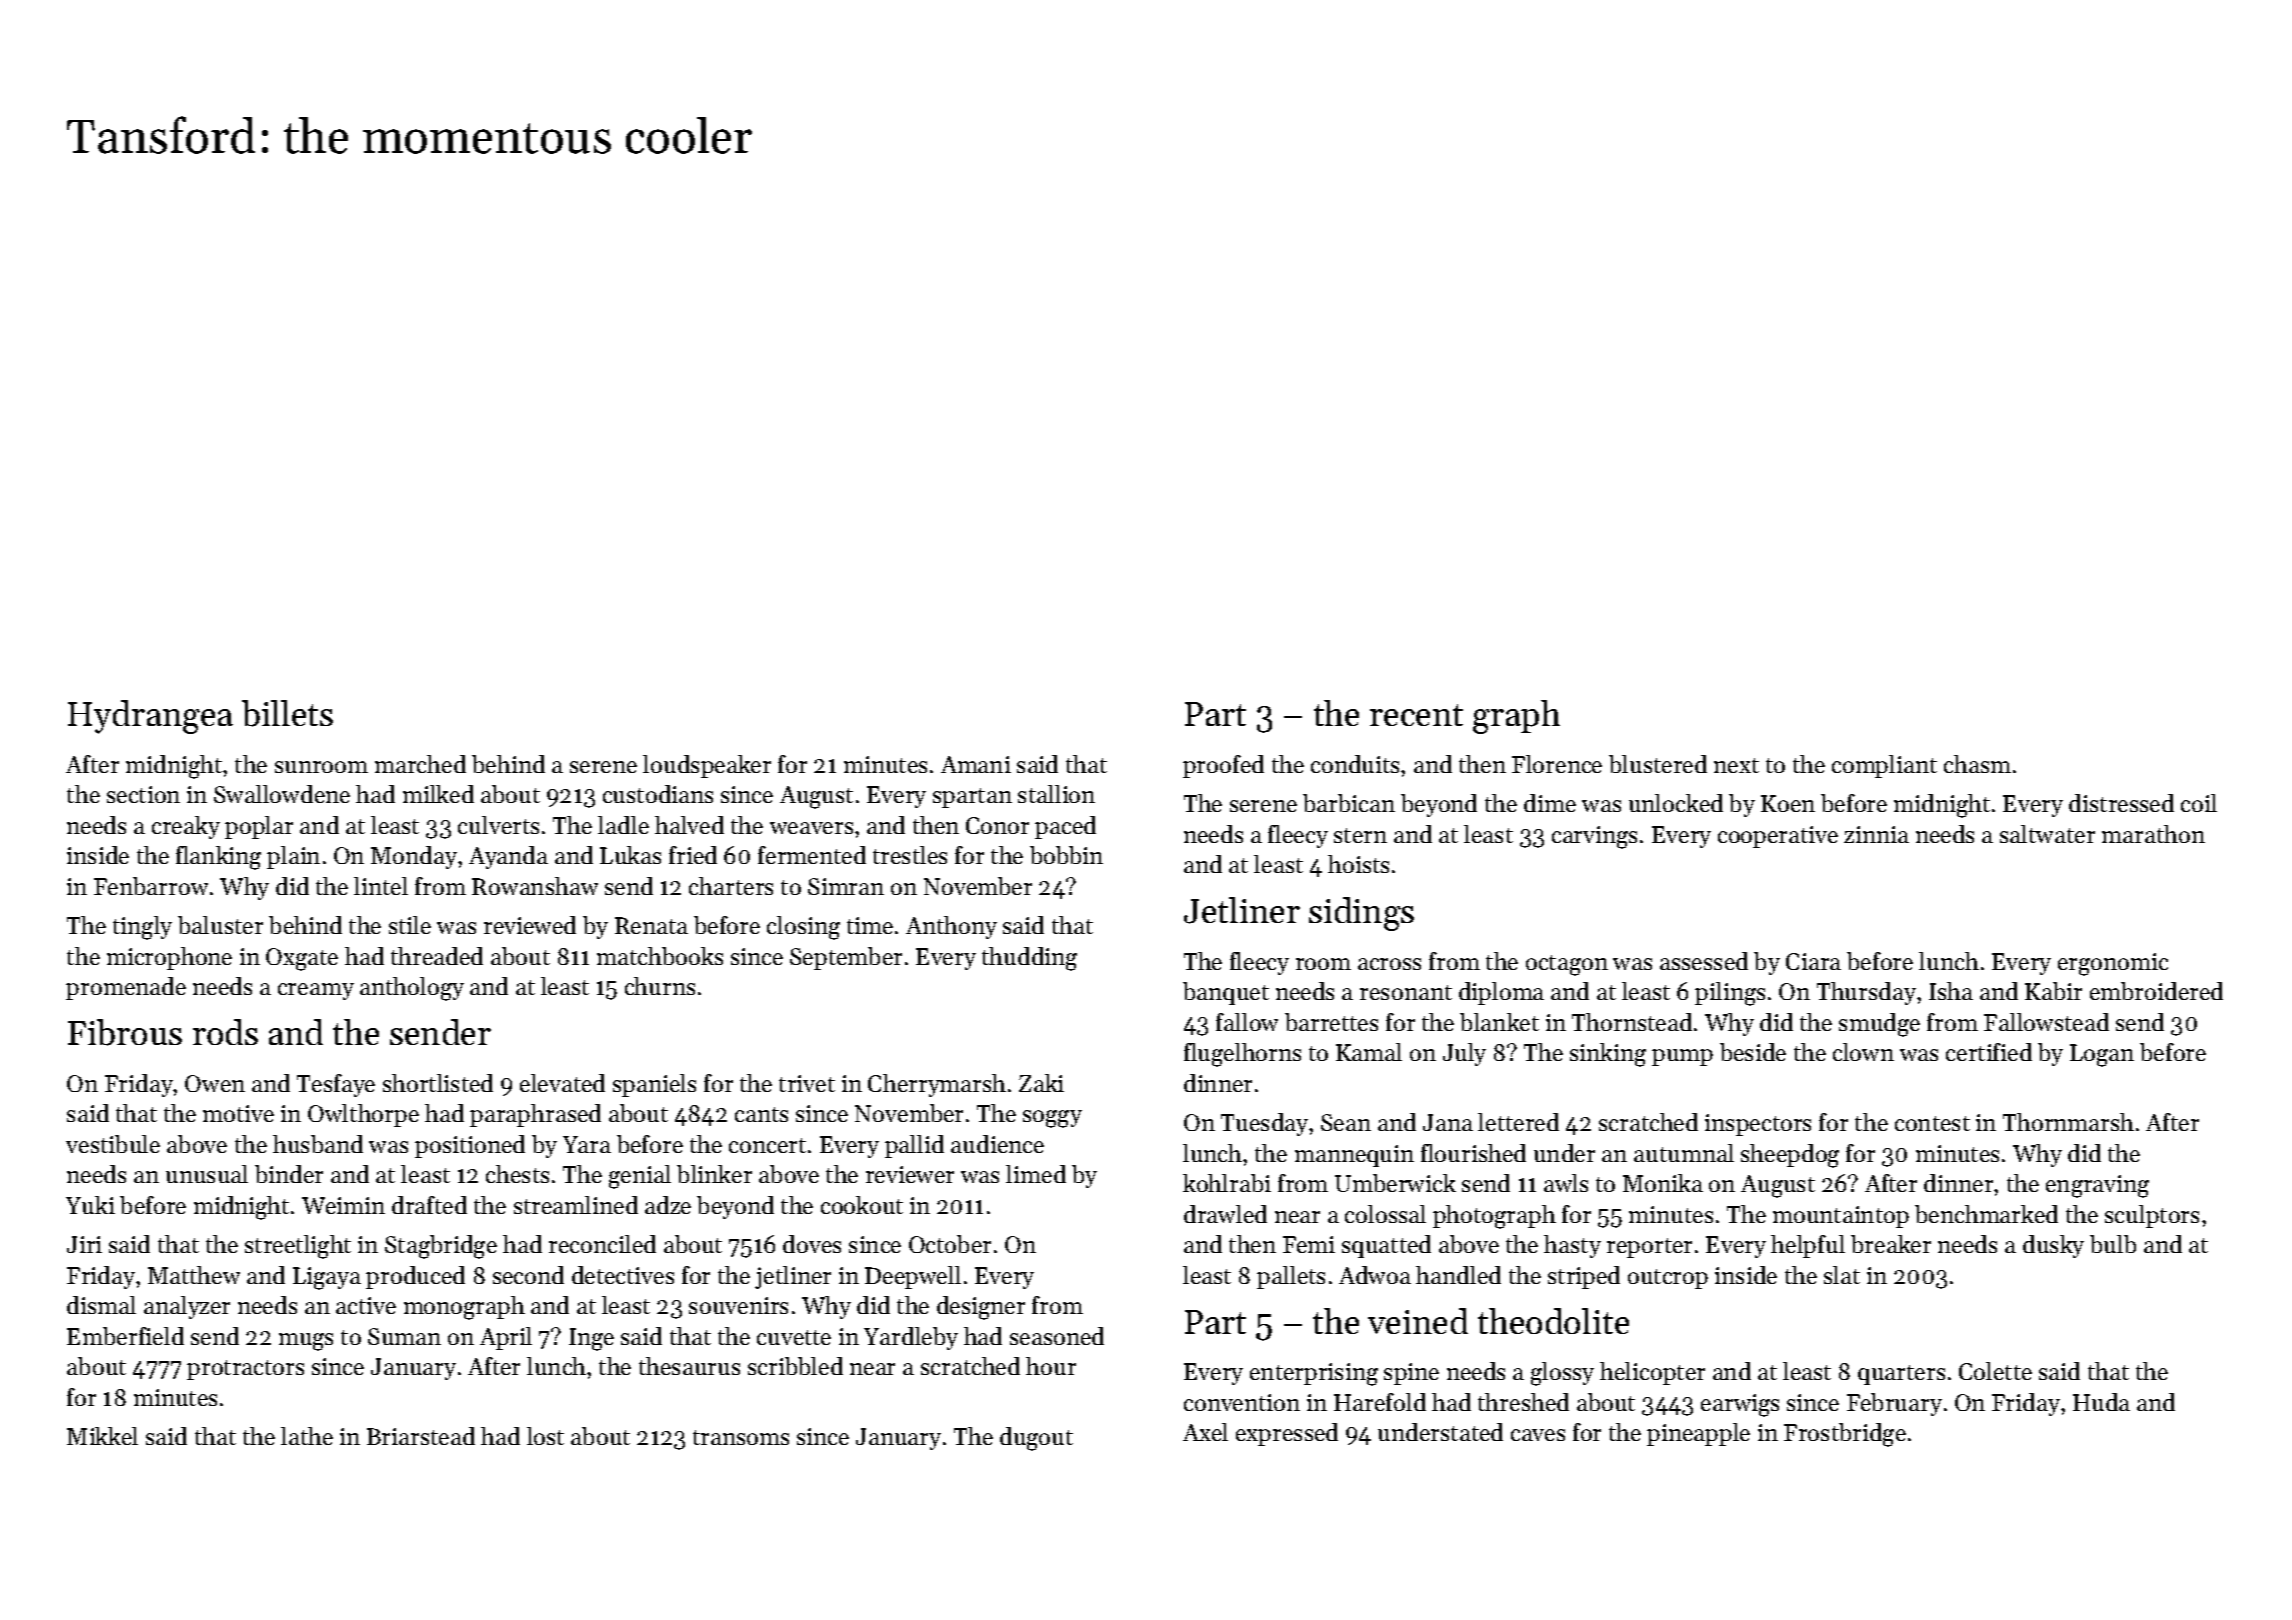 The width and height of the image is (2292, 1620). I want to click on matchbooks, so click(660, 956).
